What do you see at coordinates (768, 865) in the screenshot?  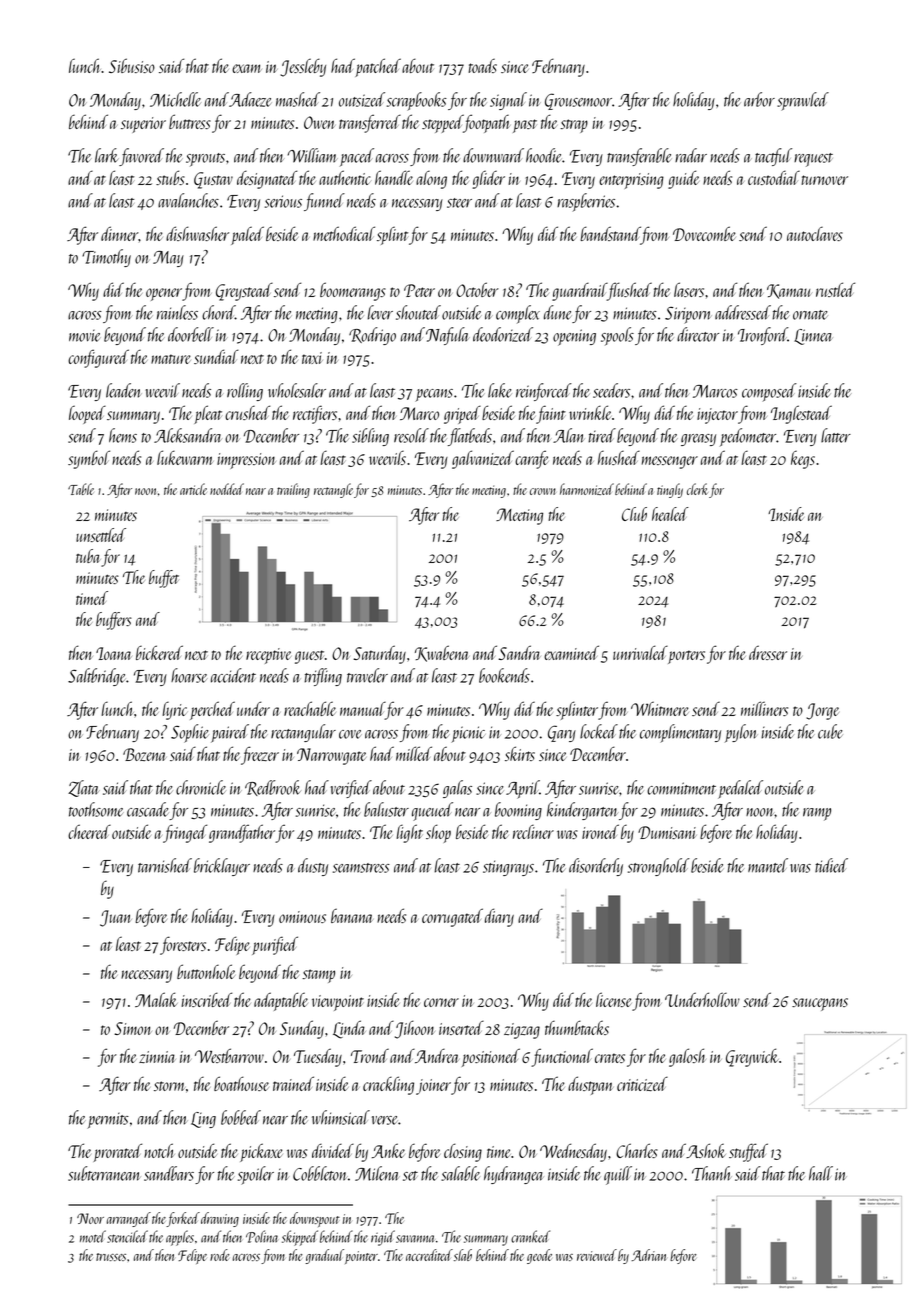 I see `mantel` at bounding box center [768, 865].
